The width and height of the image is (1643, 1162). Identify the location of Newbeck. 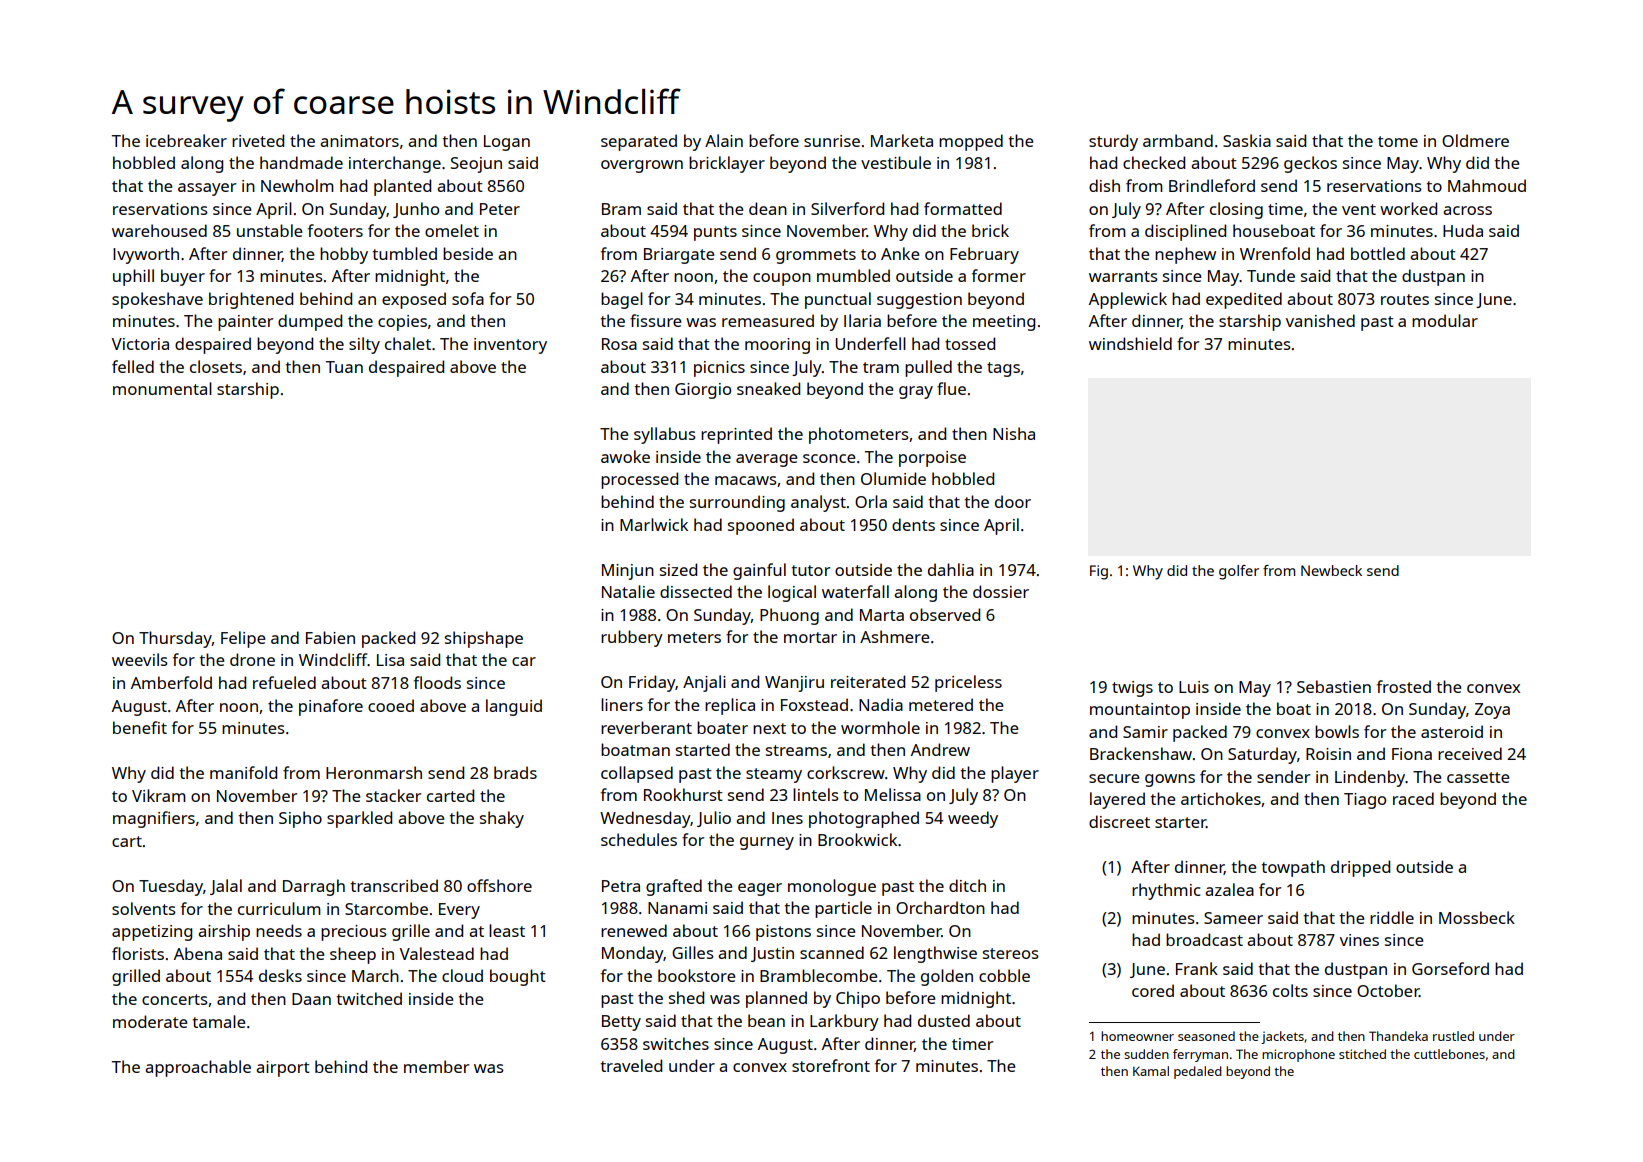
(1331, 570).
